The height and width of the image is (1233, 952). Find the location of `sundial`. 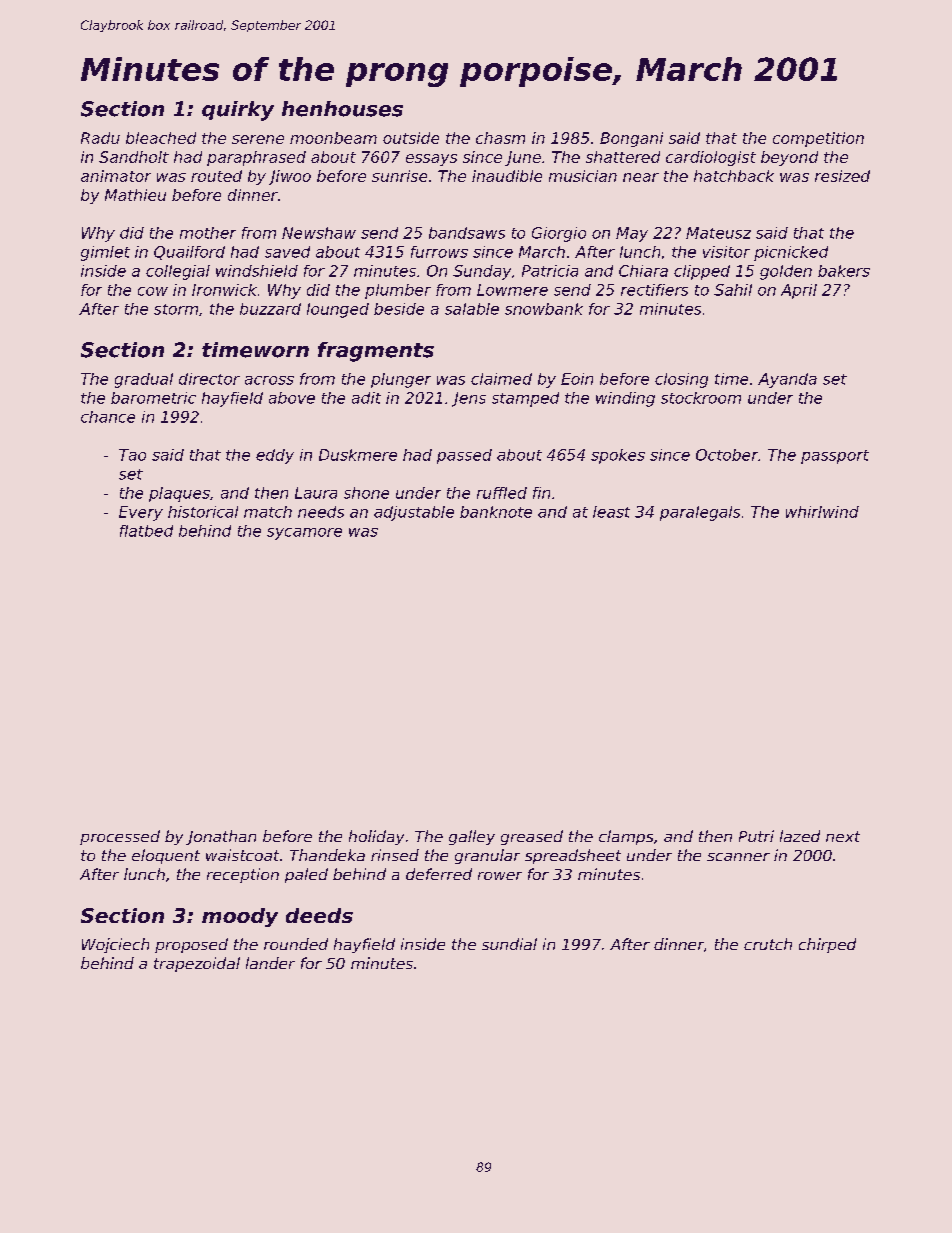

sundial is located at coordinates (509, 944).
